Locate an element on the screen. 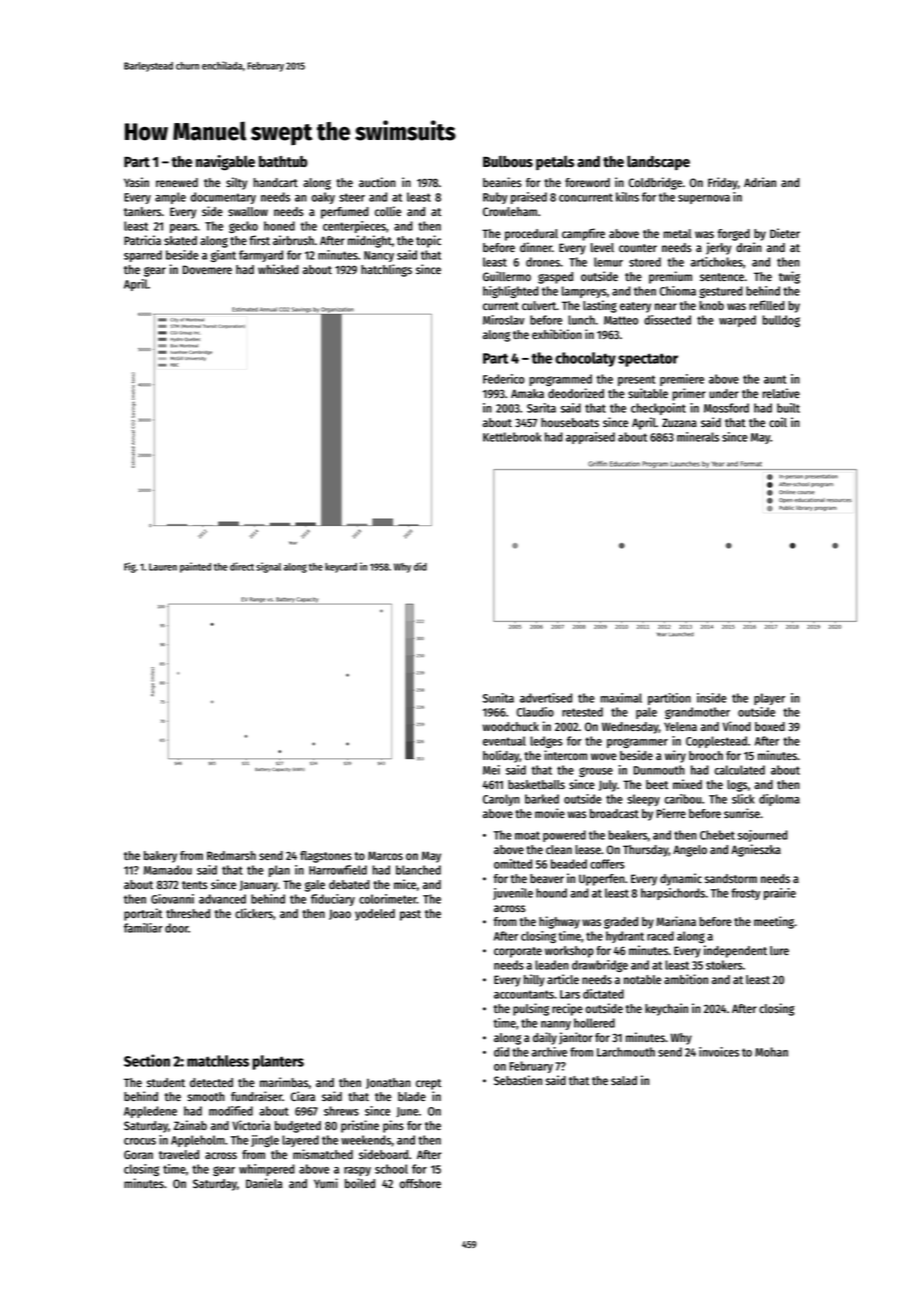 This screenshot has width=924, height=1308. keycard is located at coordinates (341, 568).
